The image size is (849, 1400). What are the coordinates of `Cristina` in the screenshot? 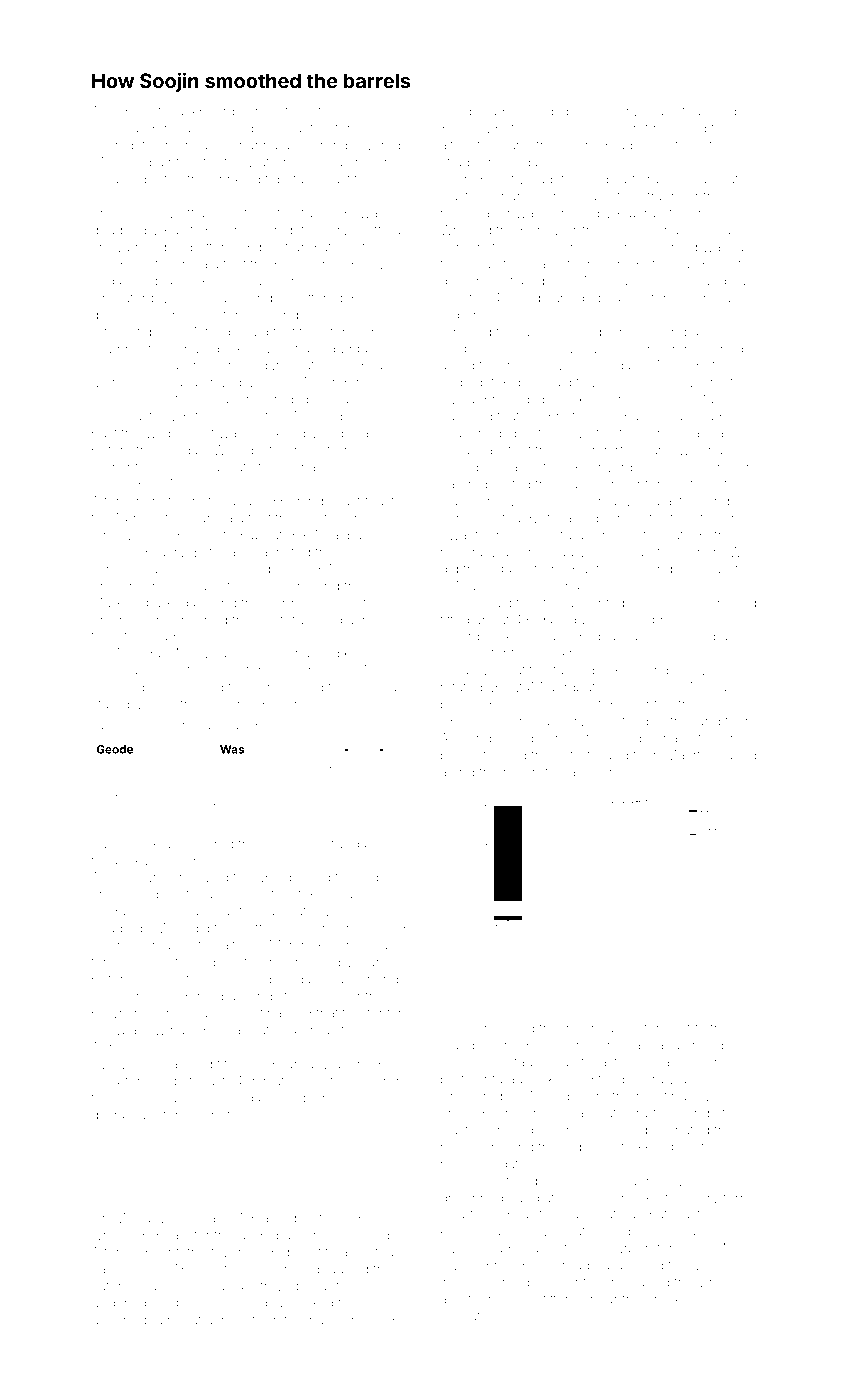 It's located at (258, 1012).
